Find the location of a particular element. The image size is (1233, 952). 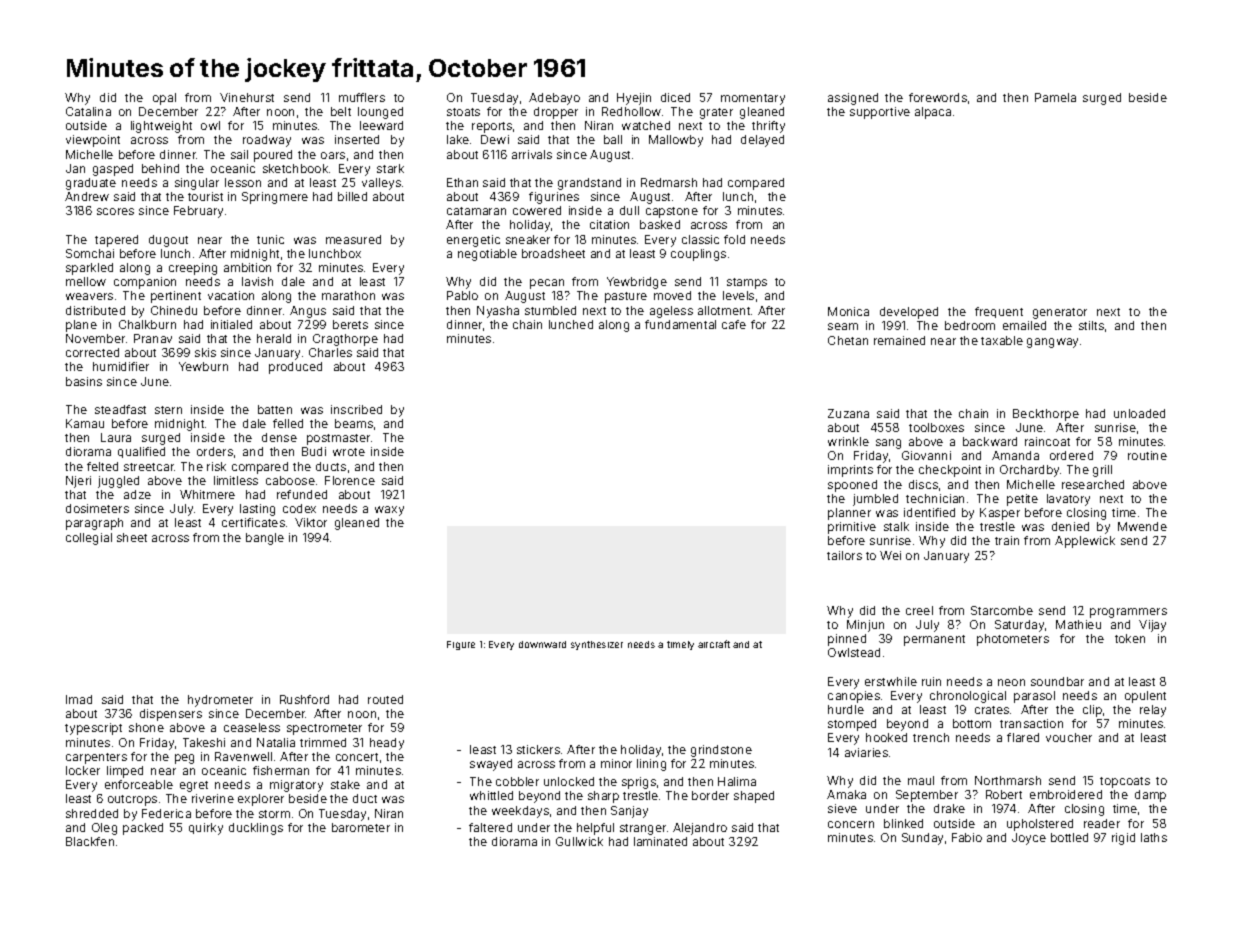

wrinkle is located at coordinates (848, 441).
